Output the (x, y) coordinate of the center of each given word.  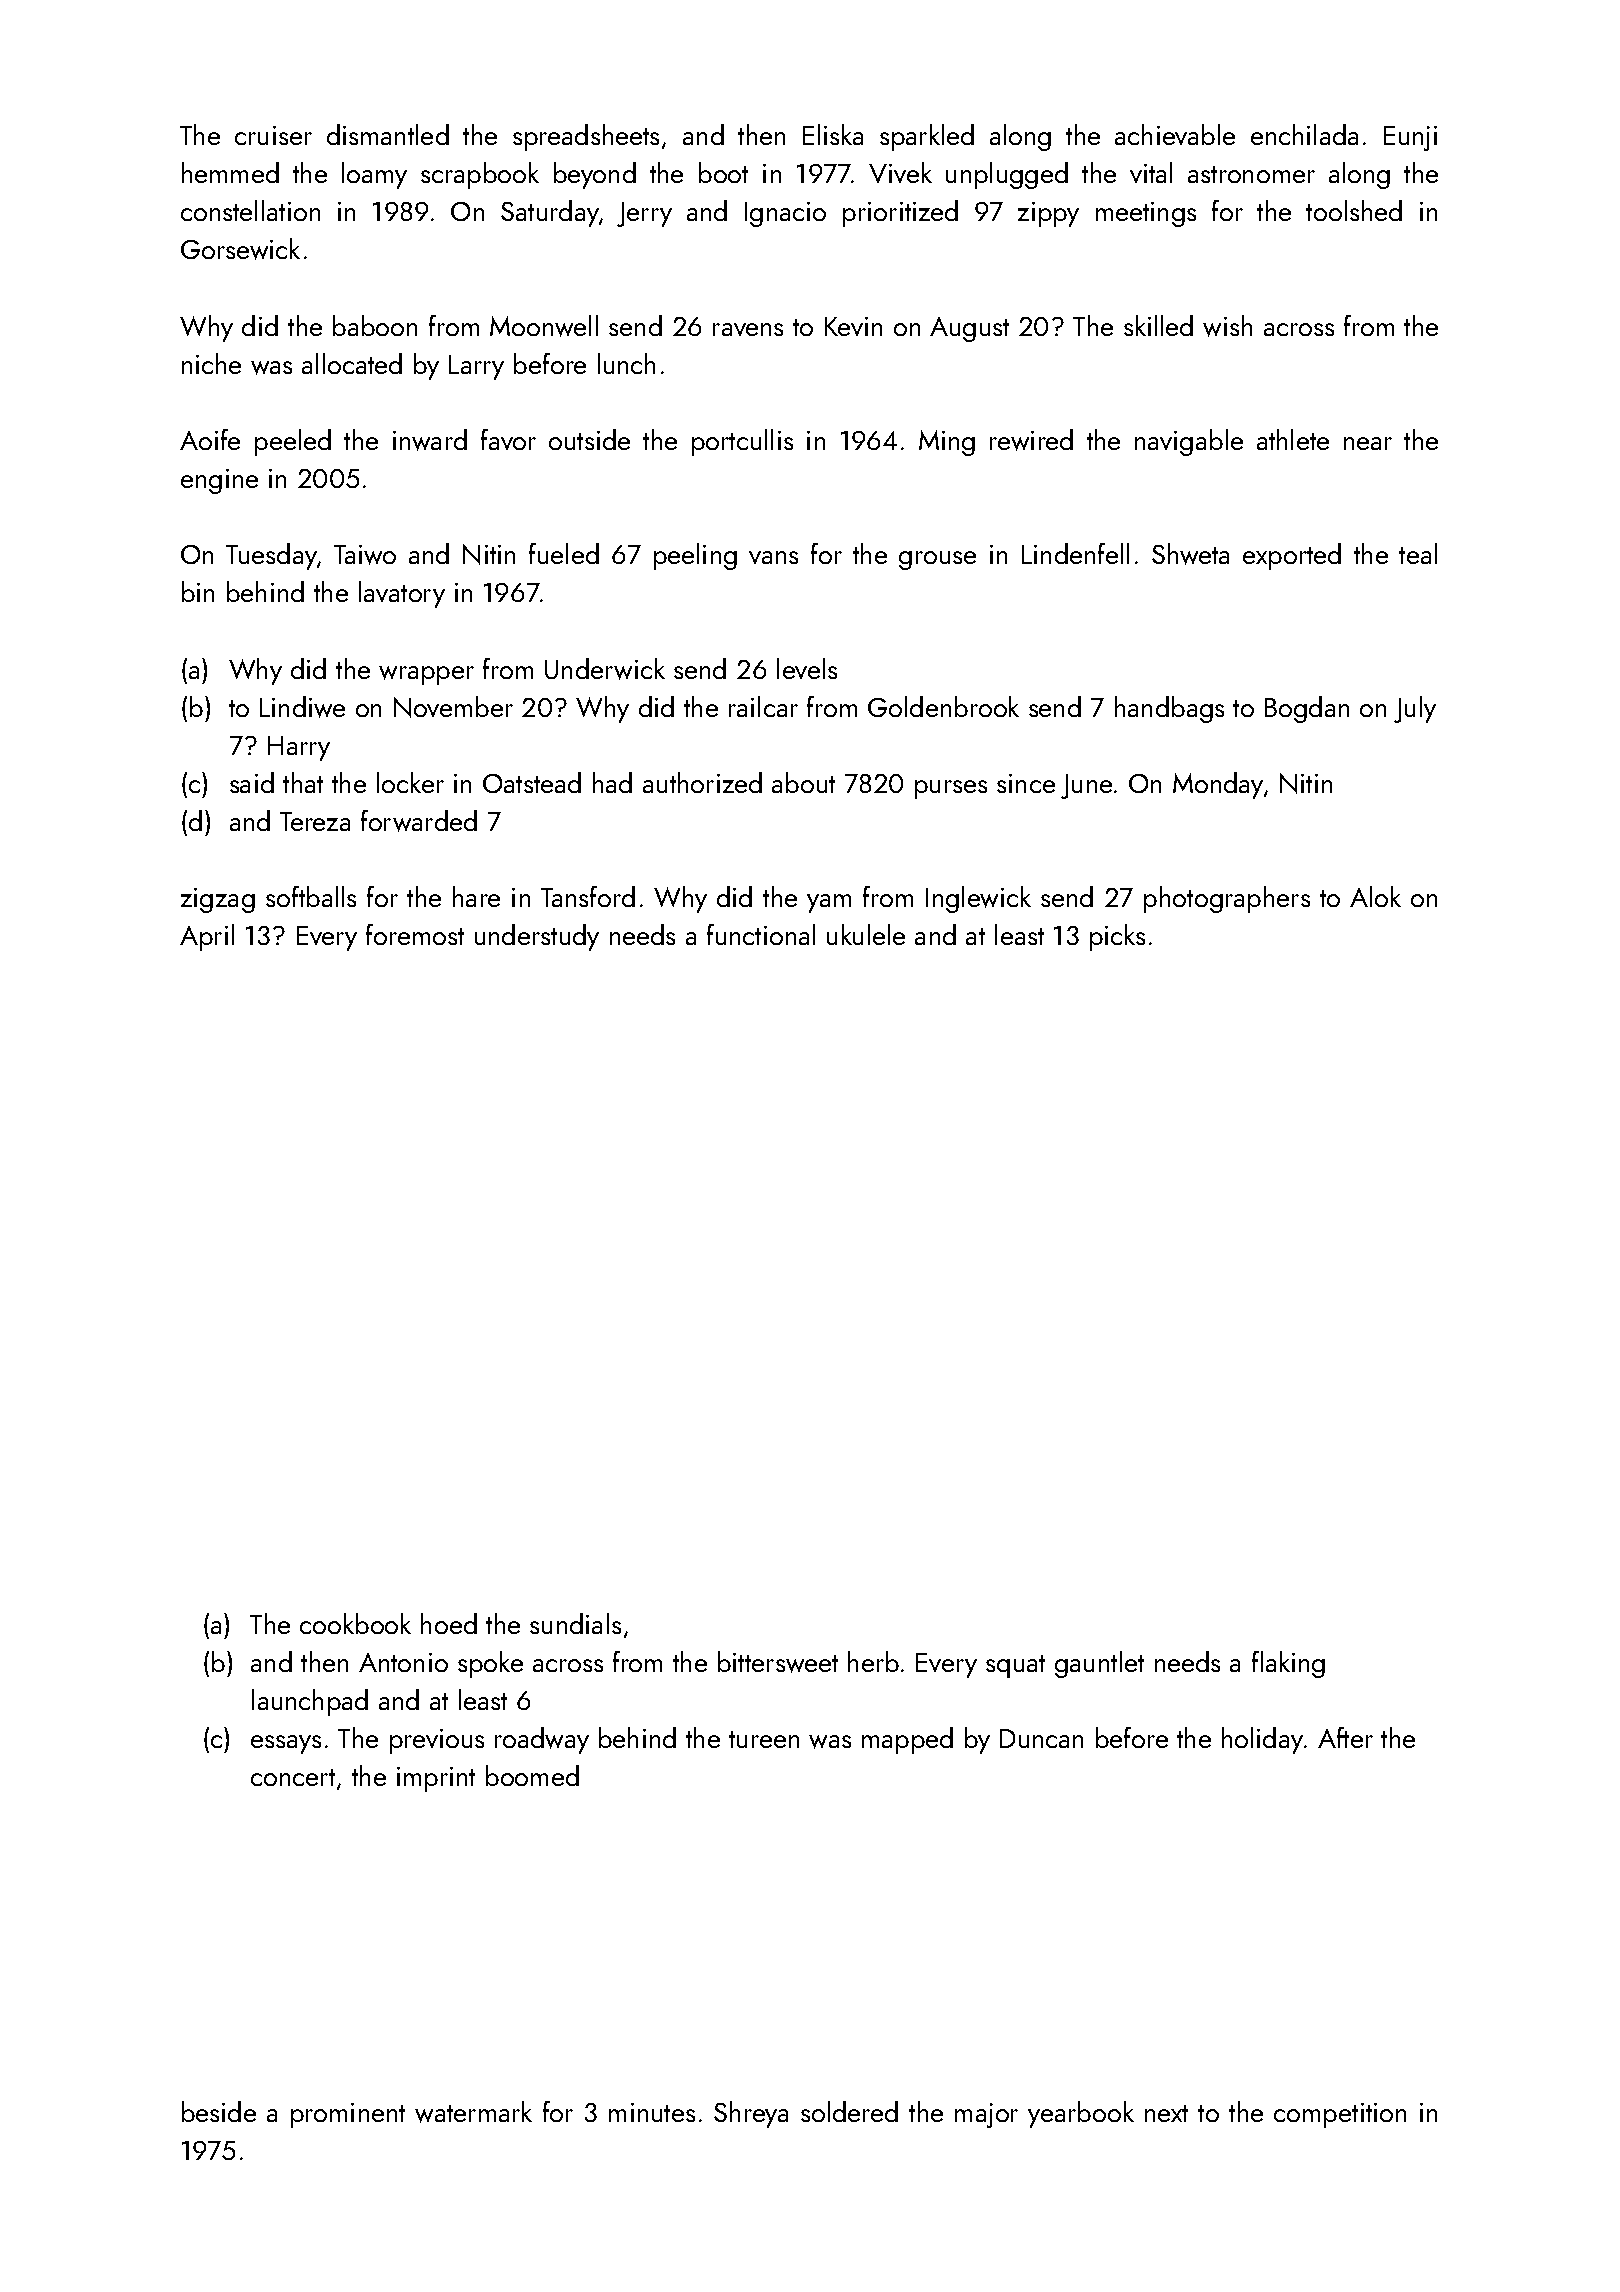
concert (293, 1777)
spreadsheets (586, 137)
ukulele (866, 934)
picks (1117, 937)
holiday (1262, 1740)
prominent (348, 2115)
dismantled (388, 134)
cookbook (355, 1623)
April (207, 937)
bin (198, 591)
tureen (764, 1739)
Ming (947, 443)
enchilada (1304, 134)
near (1368, 443)
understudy (537, 937)
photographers (1227, 899)
